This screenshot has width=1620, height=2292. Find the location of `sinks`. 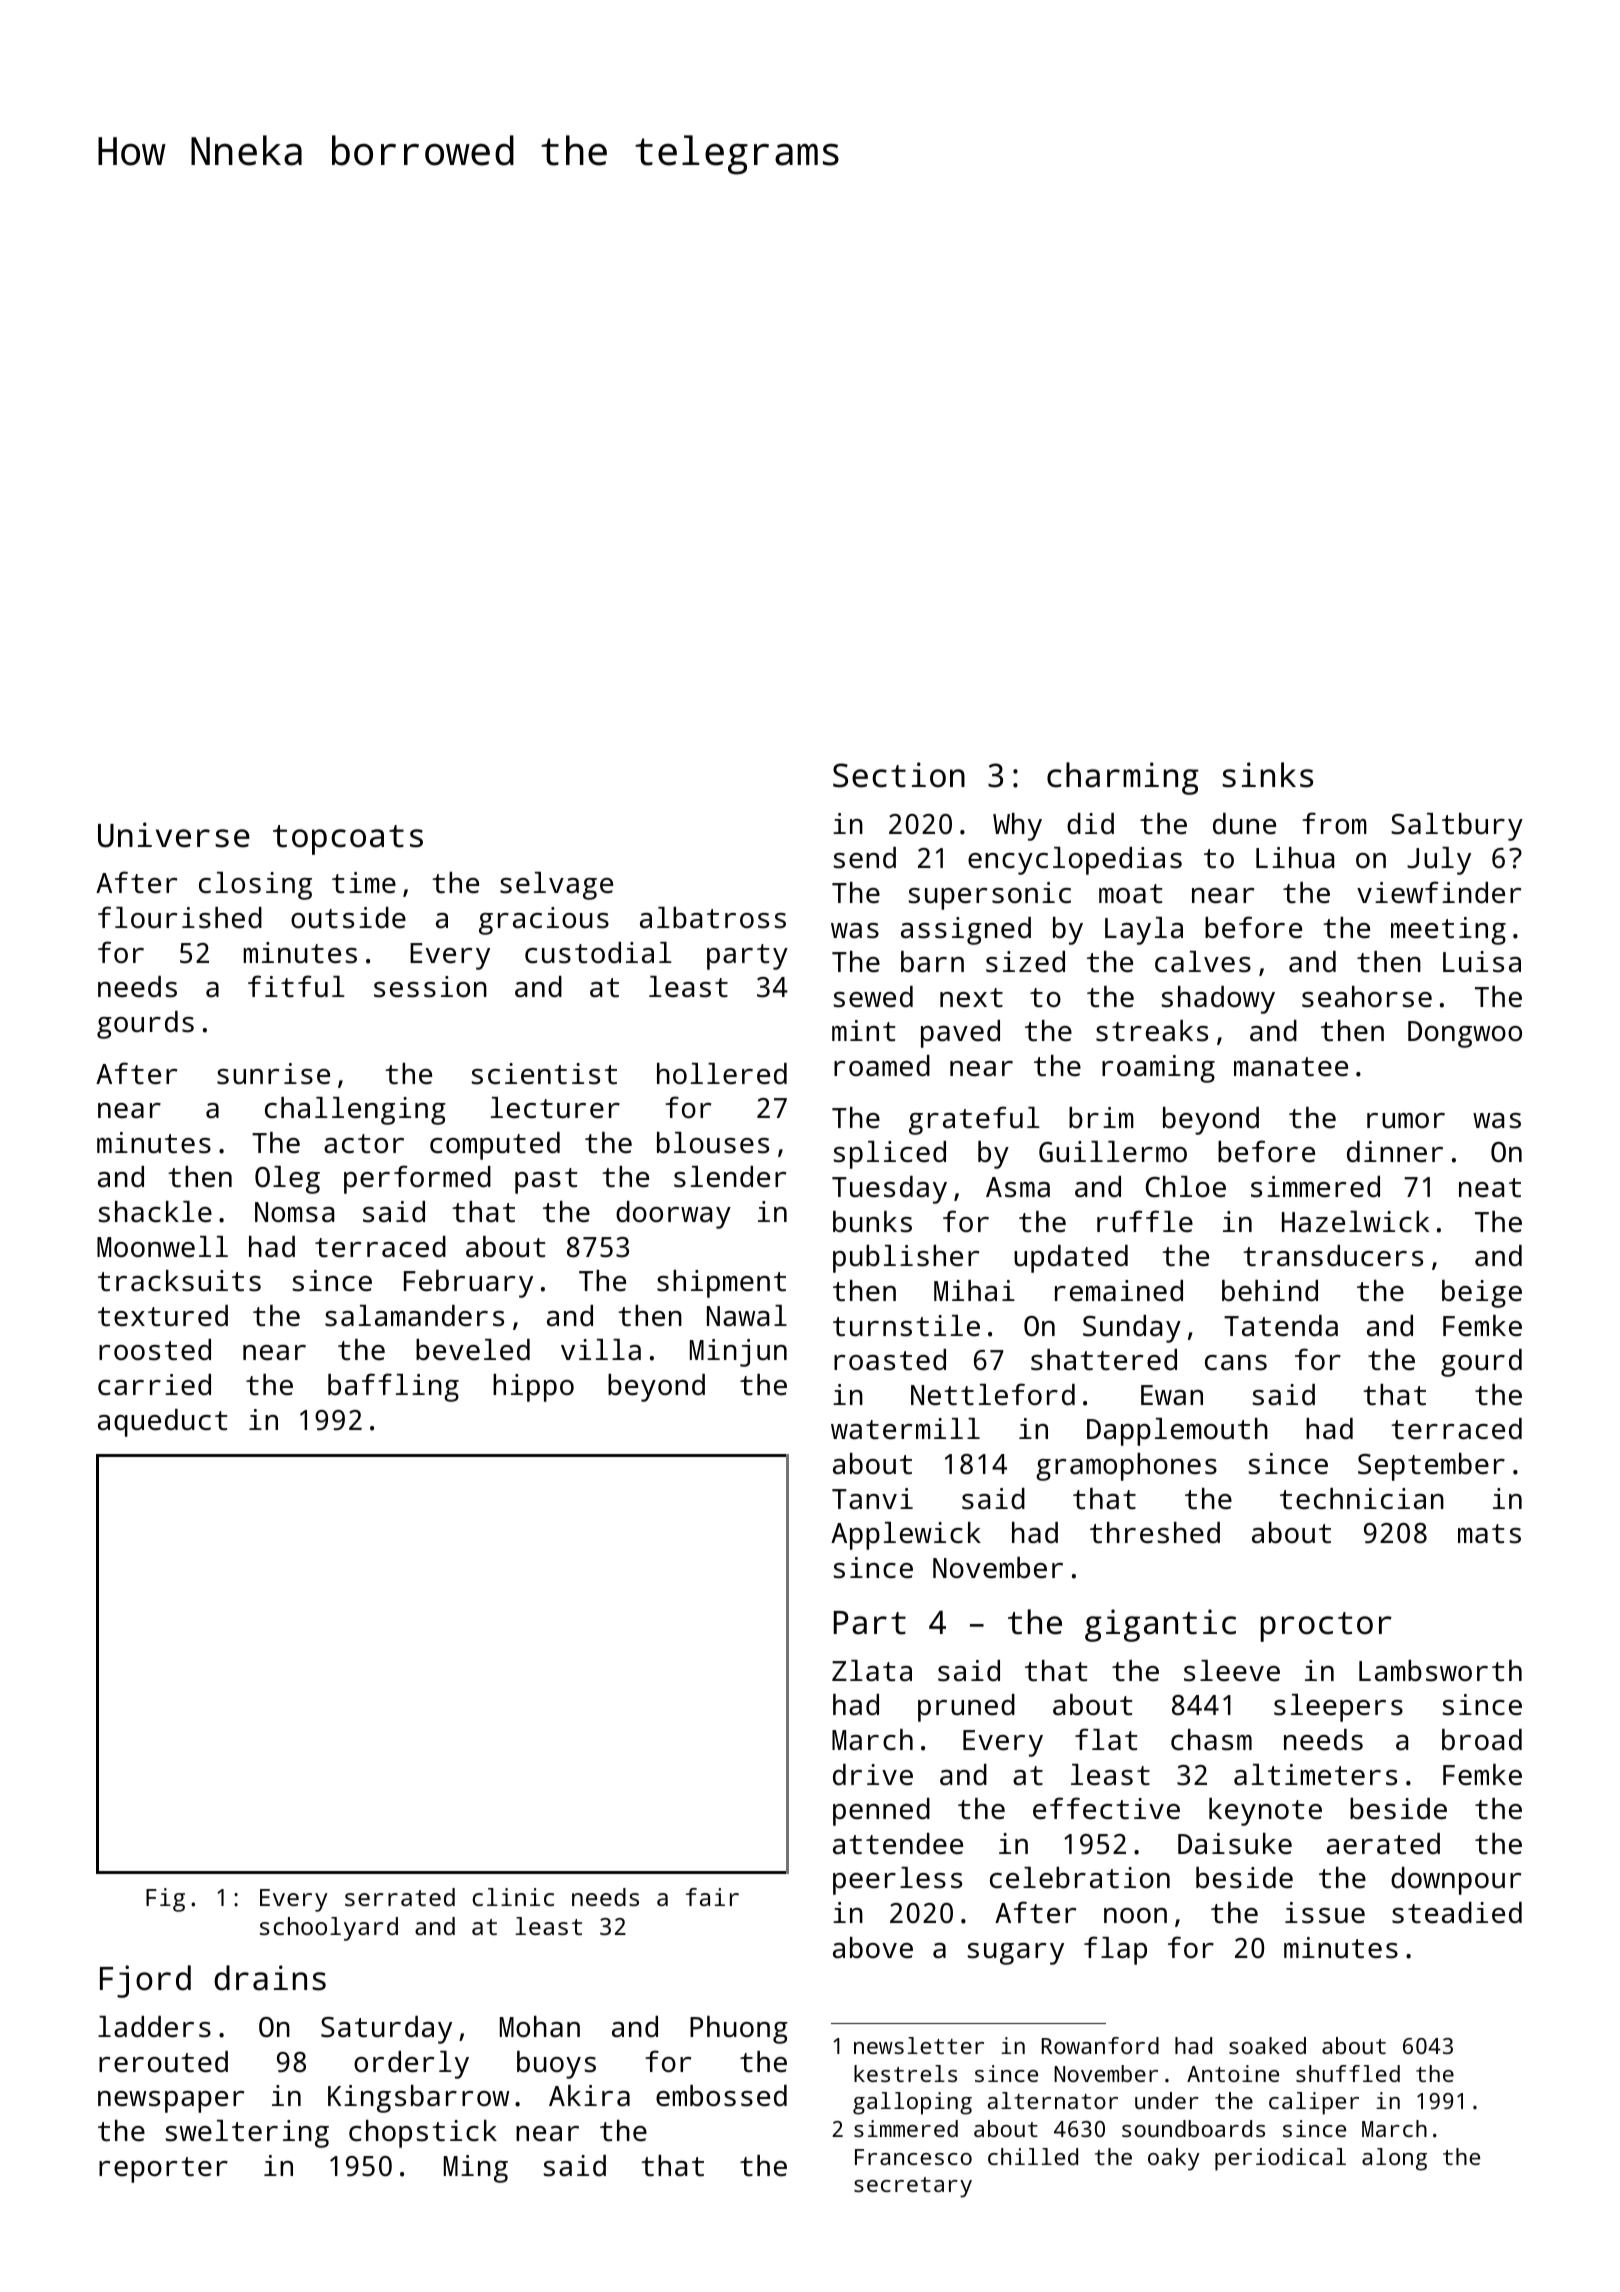

sinks is located at coordinates (1267, 775).
